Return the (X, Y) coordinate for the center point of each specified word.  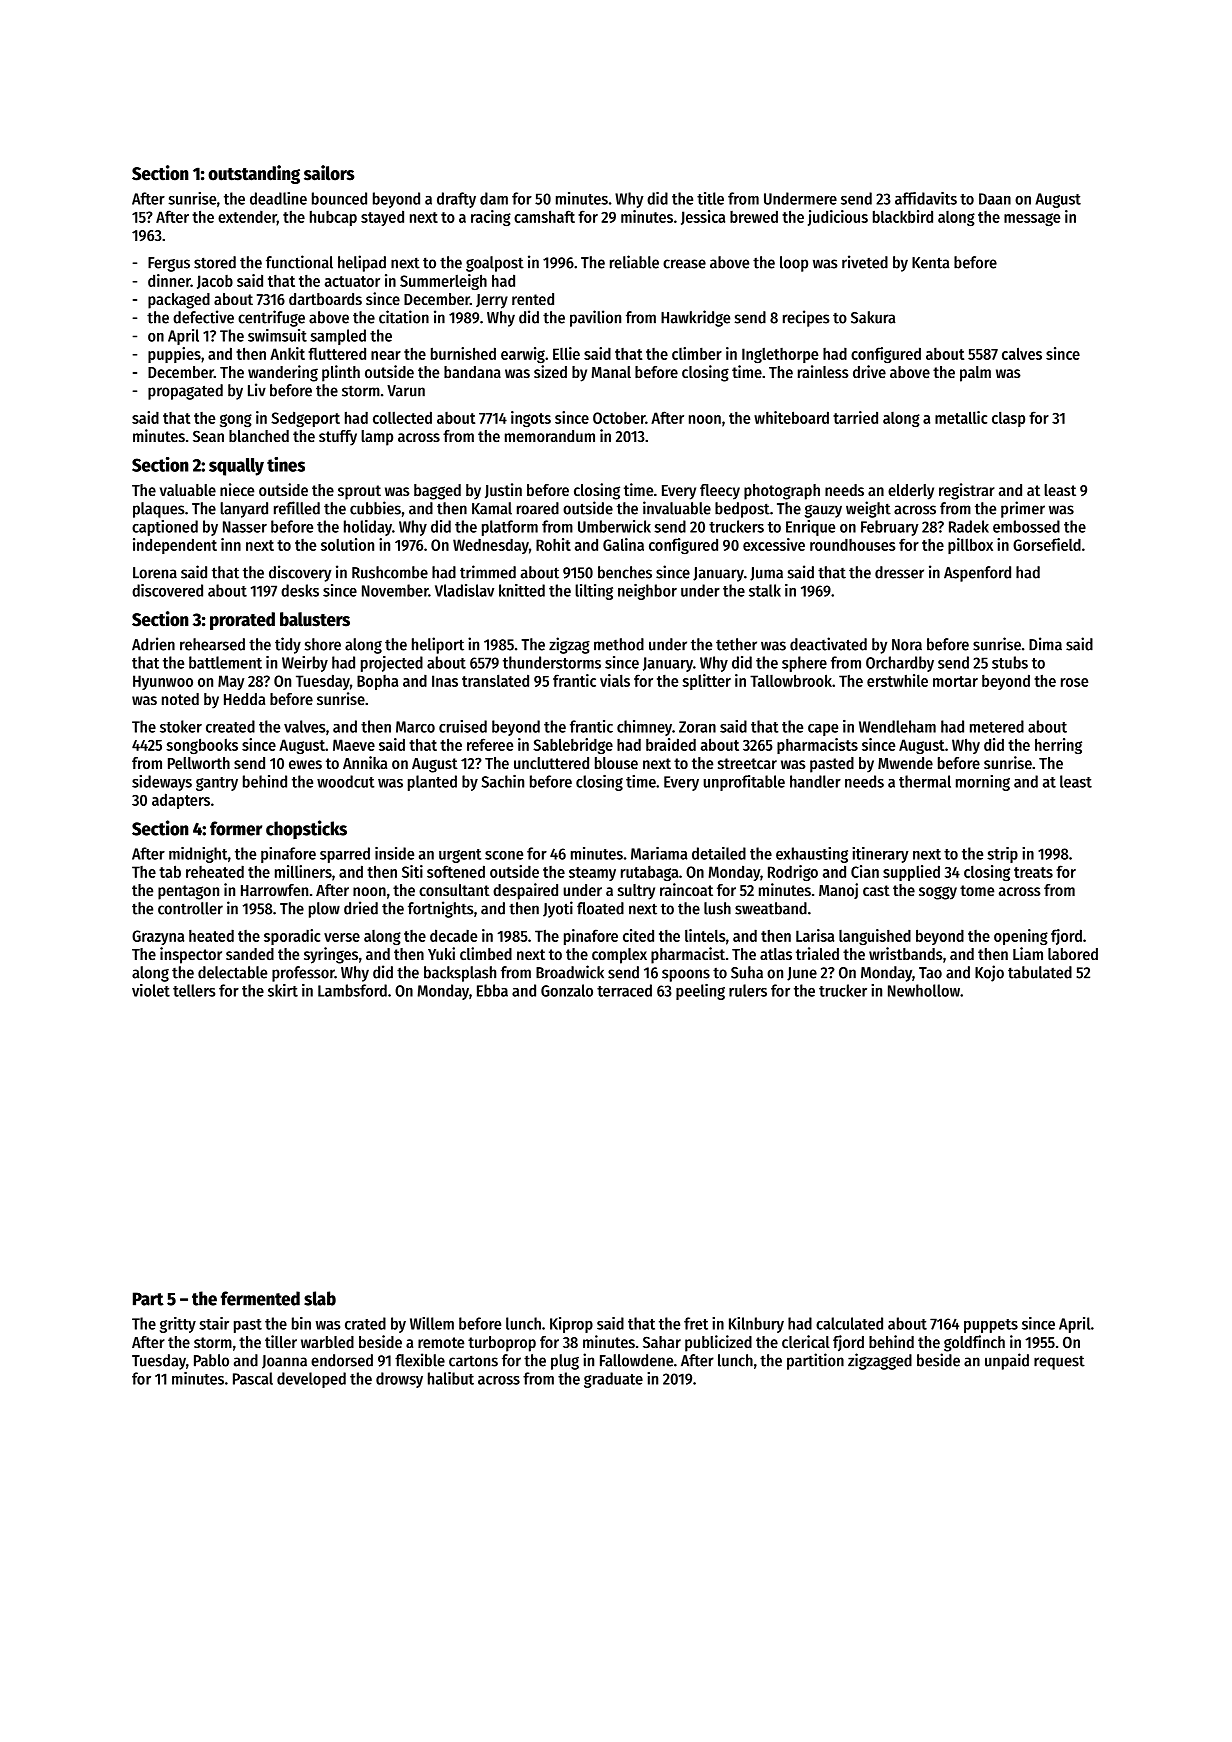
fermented (260, 1298)
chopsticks (306, 829)
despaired (525, 891)
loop (794, 264)
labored (1073, 954)
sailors (329, 173)
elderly (911, 492)
